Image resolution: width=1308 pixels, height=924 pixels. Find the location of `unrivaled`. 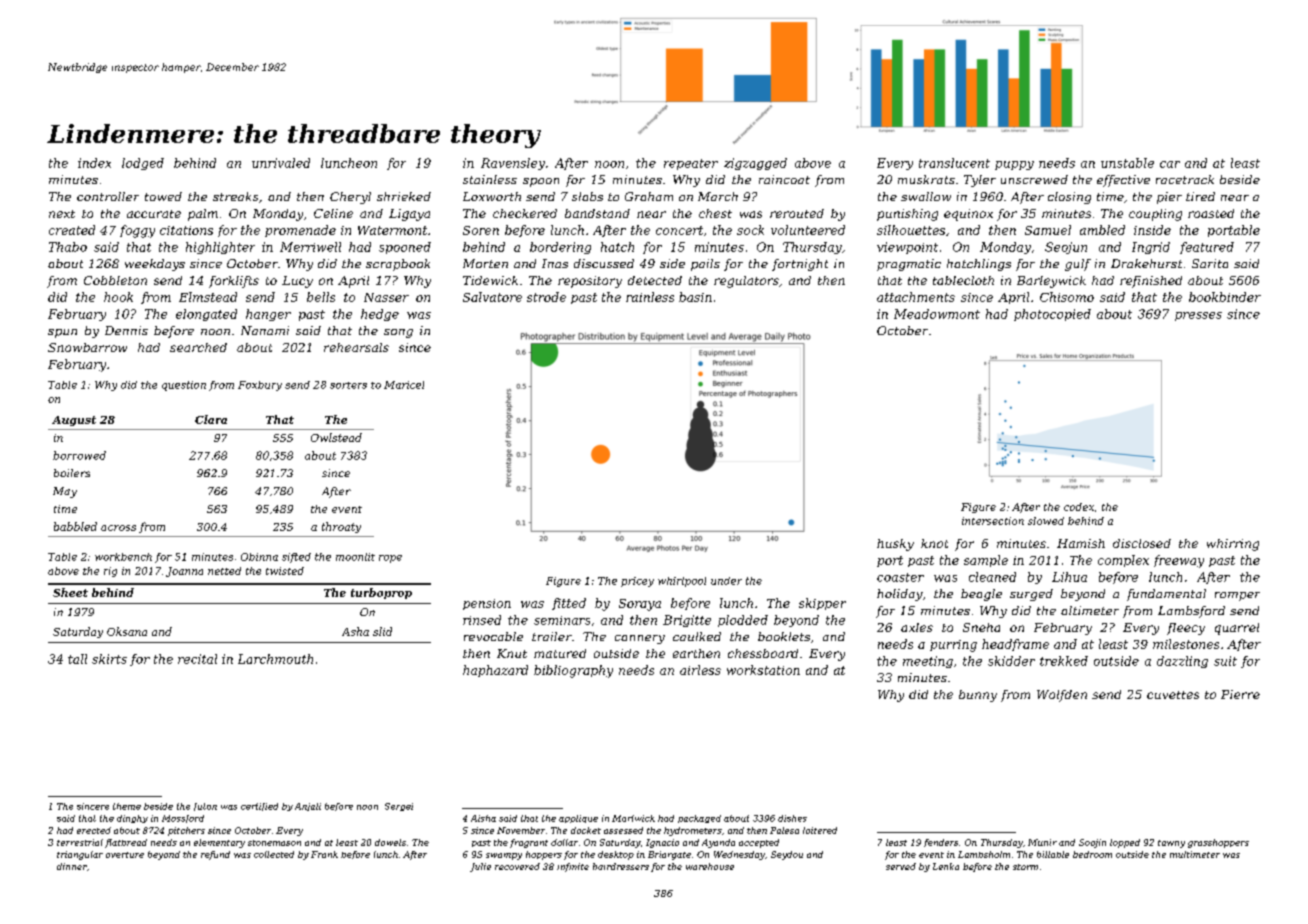

unrivaled is located at coordinates (281, 163).
